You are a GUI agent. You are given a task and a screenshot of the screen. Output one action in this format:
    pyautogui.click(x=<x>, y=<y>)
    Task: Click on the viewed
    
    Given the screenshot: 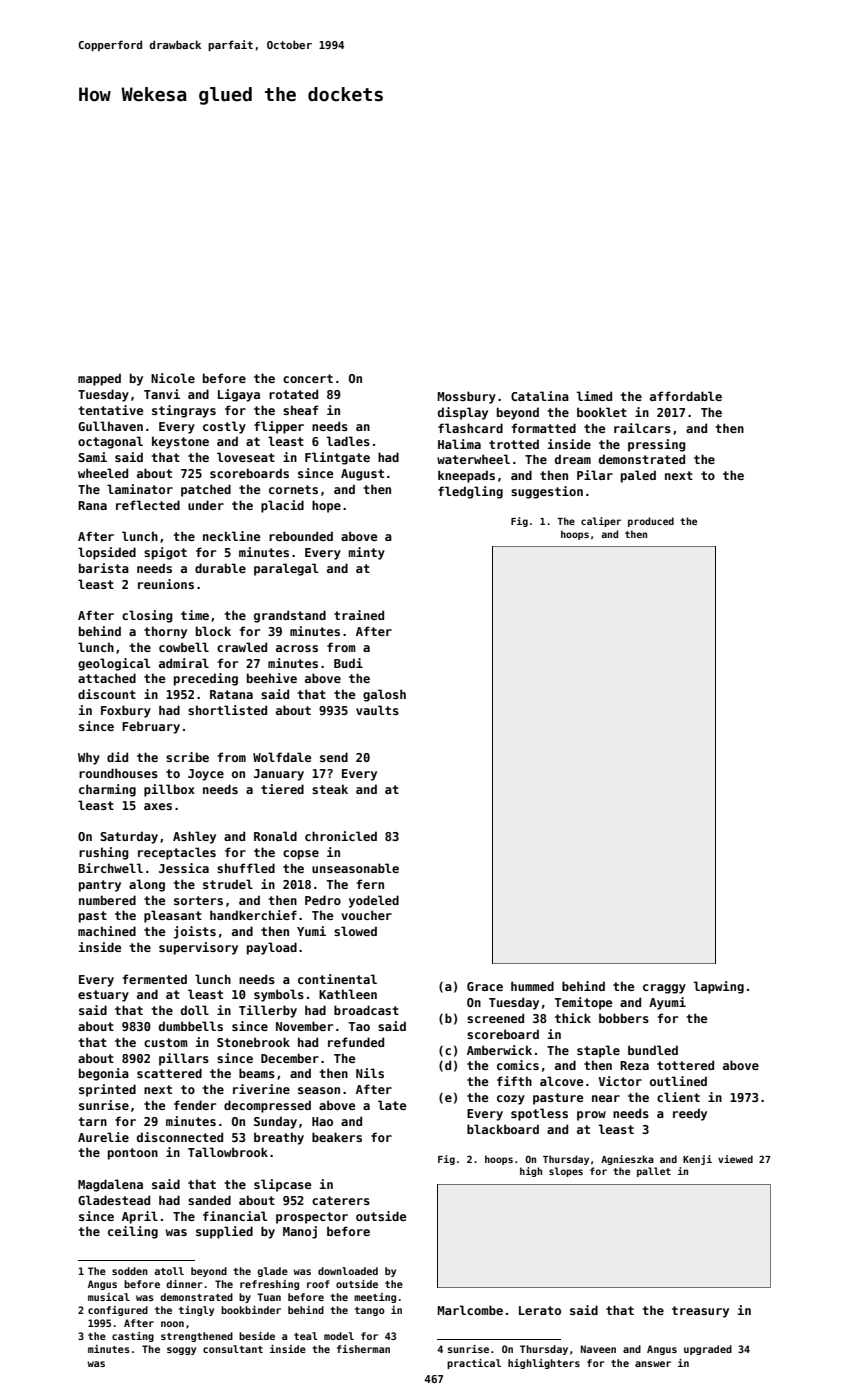 What is the action you would take?
    pyautogui.click(x=735, y=1159)
